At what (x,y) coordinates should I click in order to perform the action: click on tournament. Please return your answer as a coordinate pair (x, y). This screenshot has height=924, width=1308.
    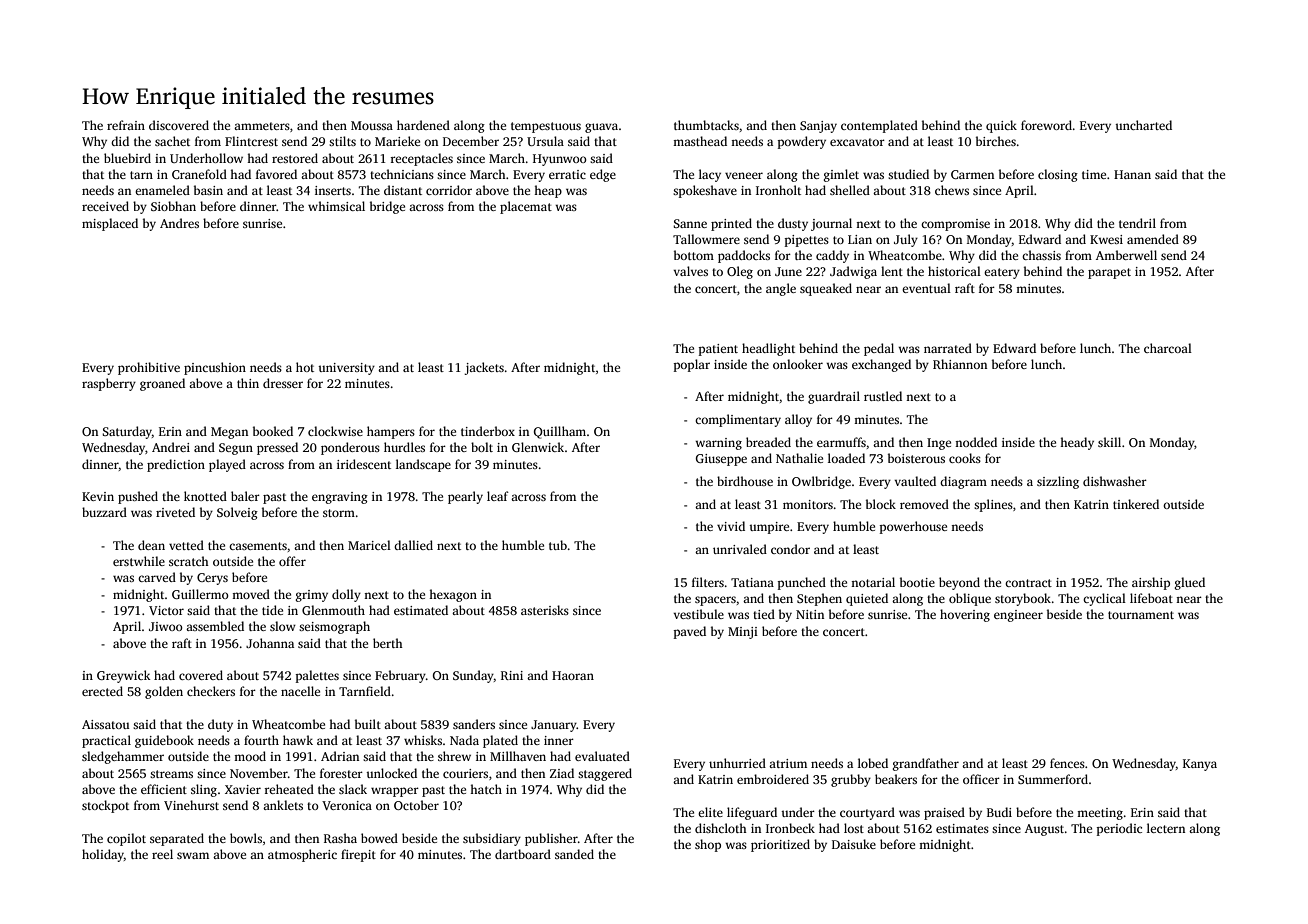
    Looking at the image, I should click on (1141, 615).
